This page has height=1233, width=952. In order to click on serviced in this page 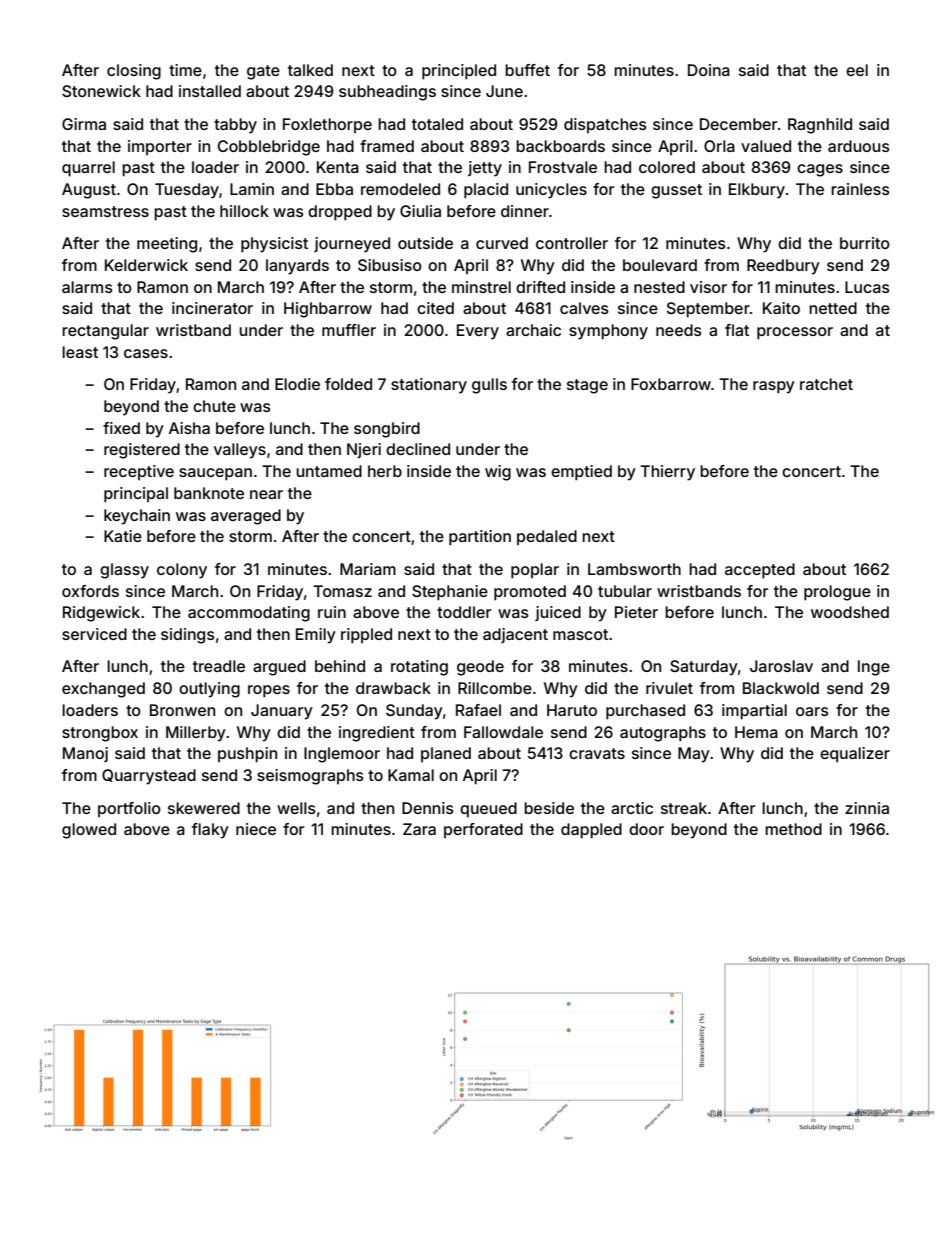, I will do `click(94, 634)`.
